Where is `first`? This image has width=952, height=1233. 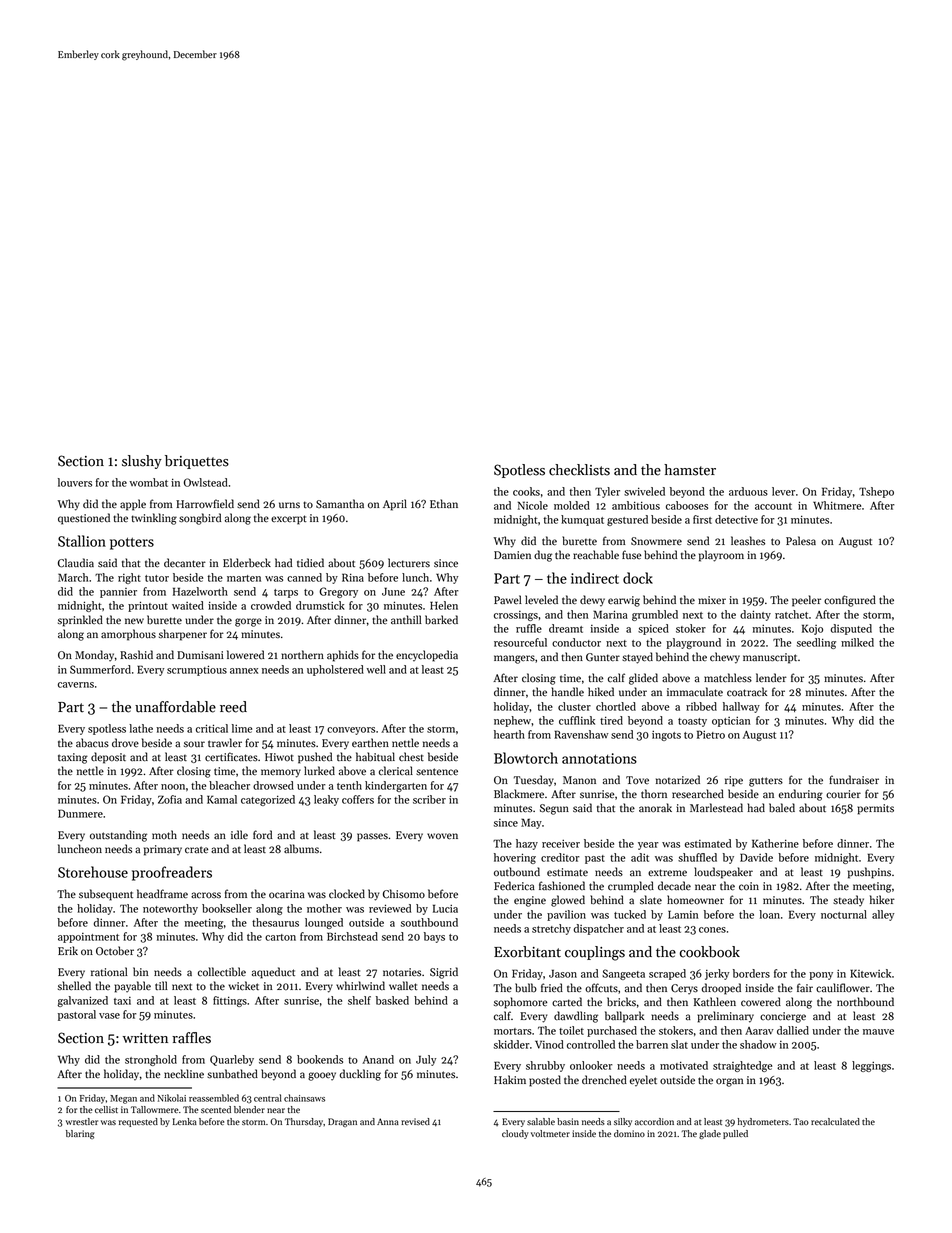 first is located at coordinates (702, 519).
